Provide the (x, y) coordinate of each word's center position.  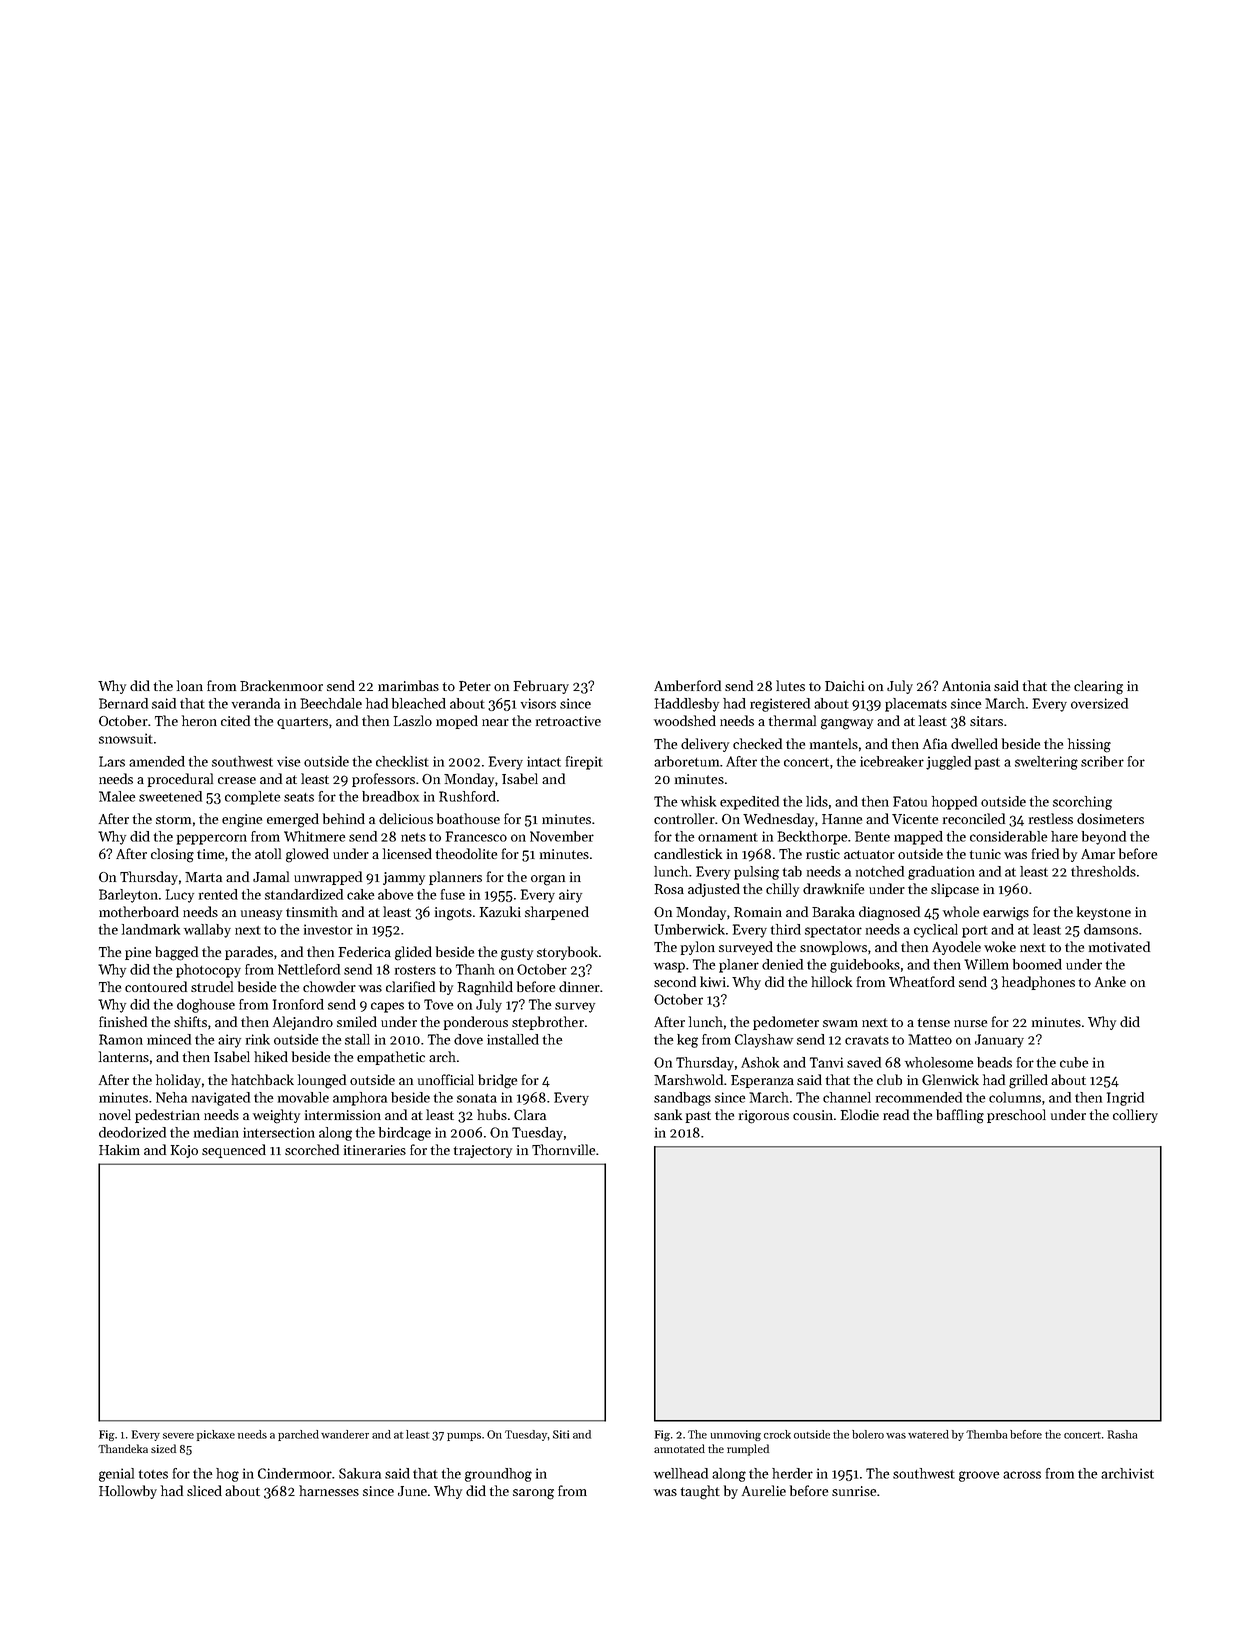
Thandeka (123, 1448)
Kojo (184, 1151)
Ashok (760, 1062)
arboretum (686, 761)
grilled (1028, 1081)
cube (1074, 1062)
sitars (986, 721)
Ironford (298, 1004)
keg (687, 1041)
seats (299, 797)
